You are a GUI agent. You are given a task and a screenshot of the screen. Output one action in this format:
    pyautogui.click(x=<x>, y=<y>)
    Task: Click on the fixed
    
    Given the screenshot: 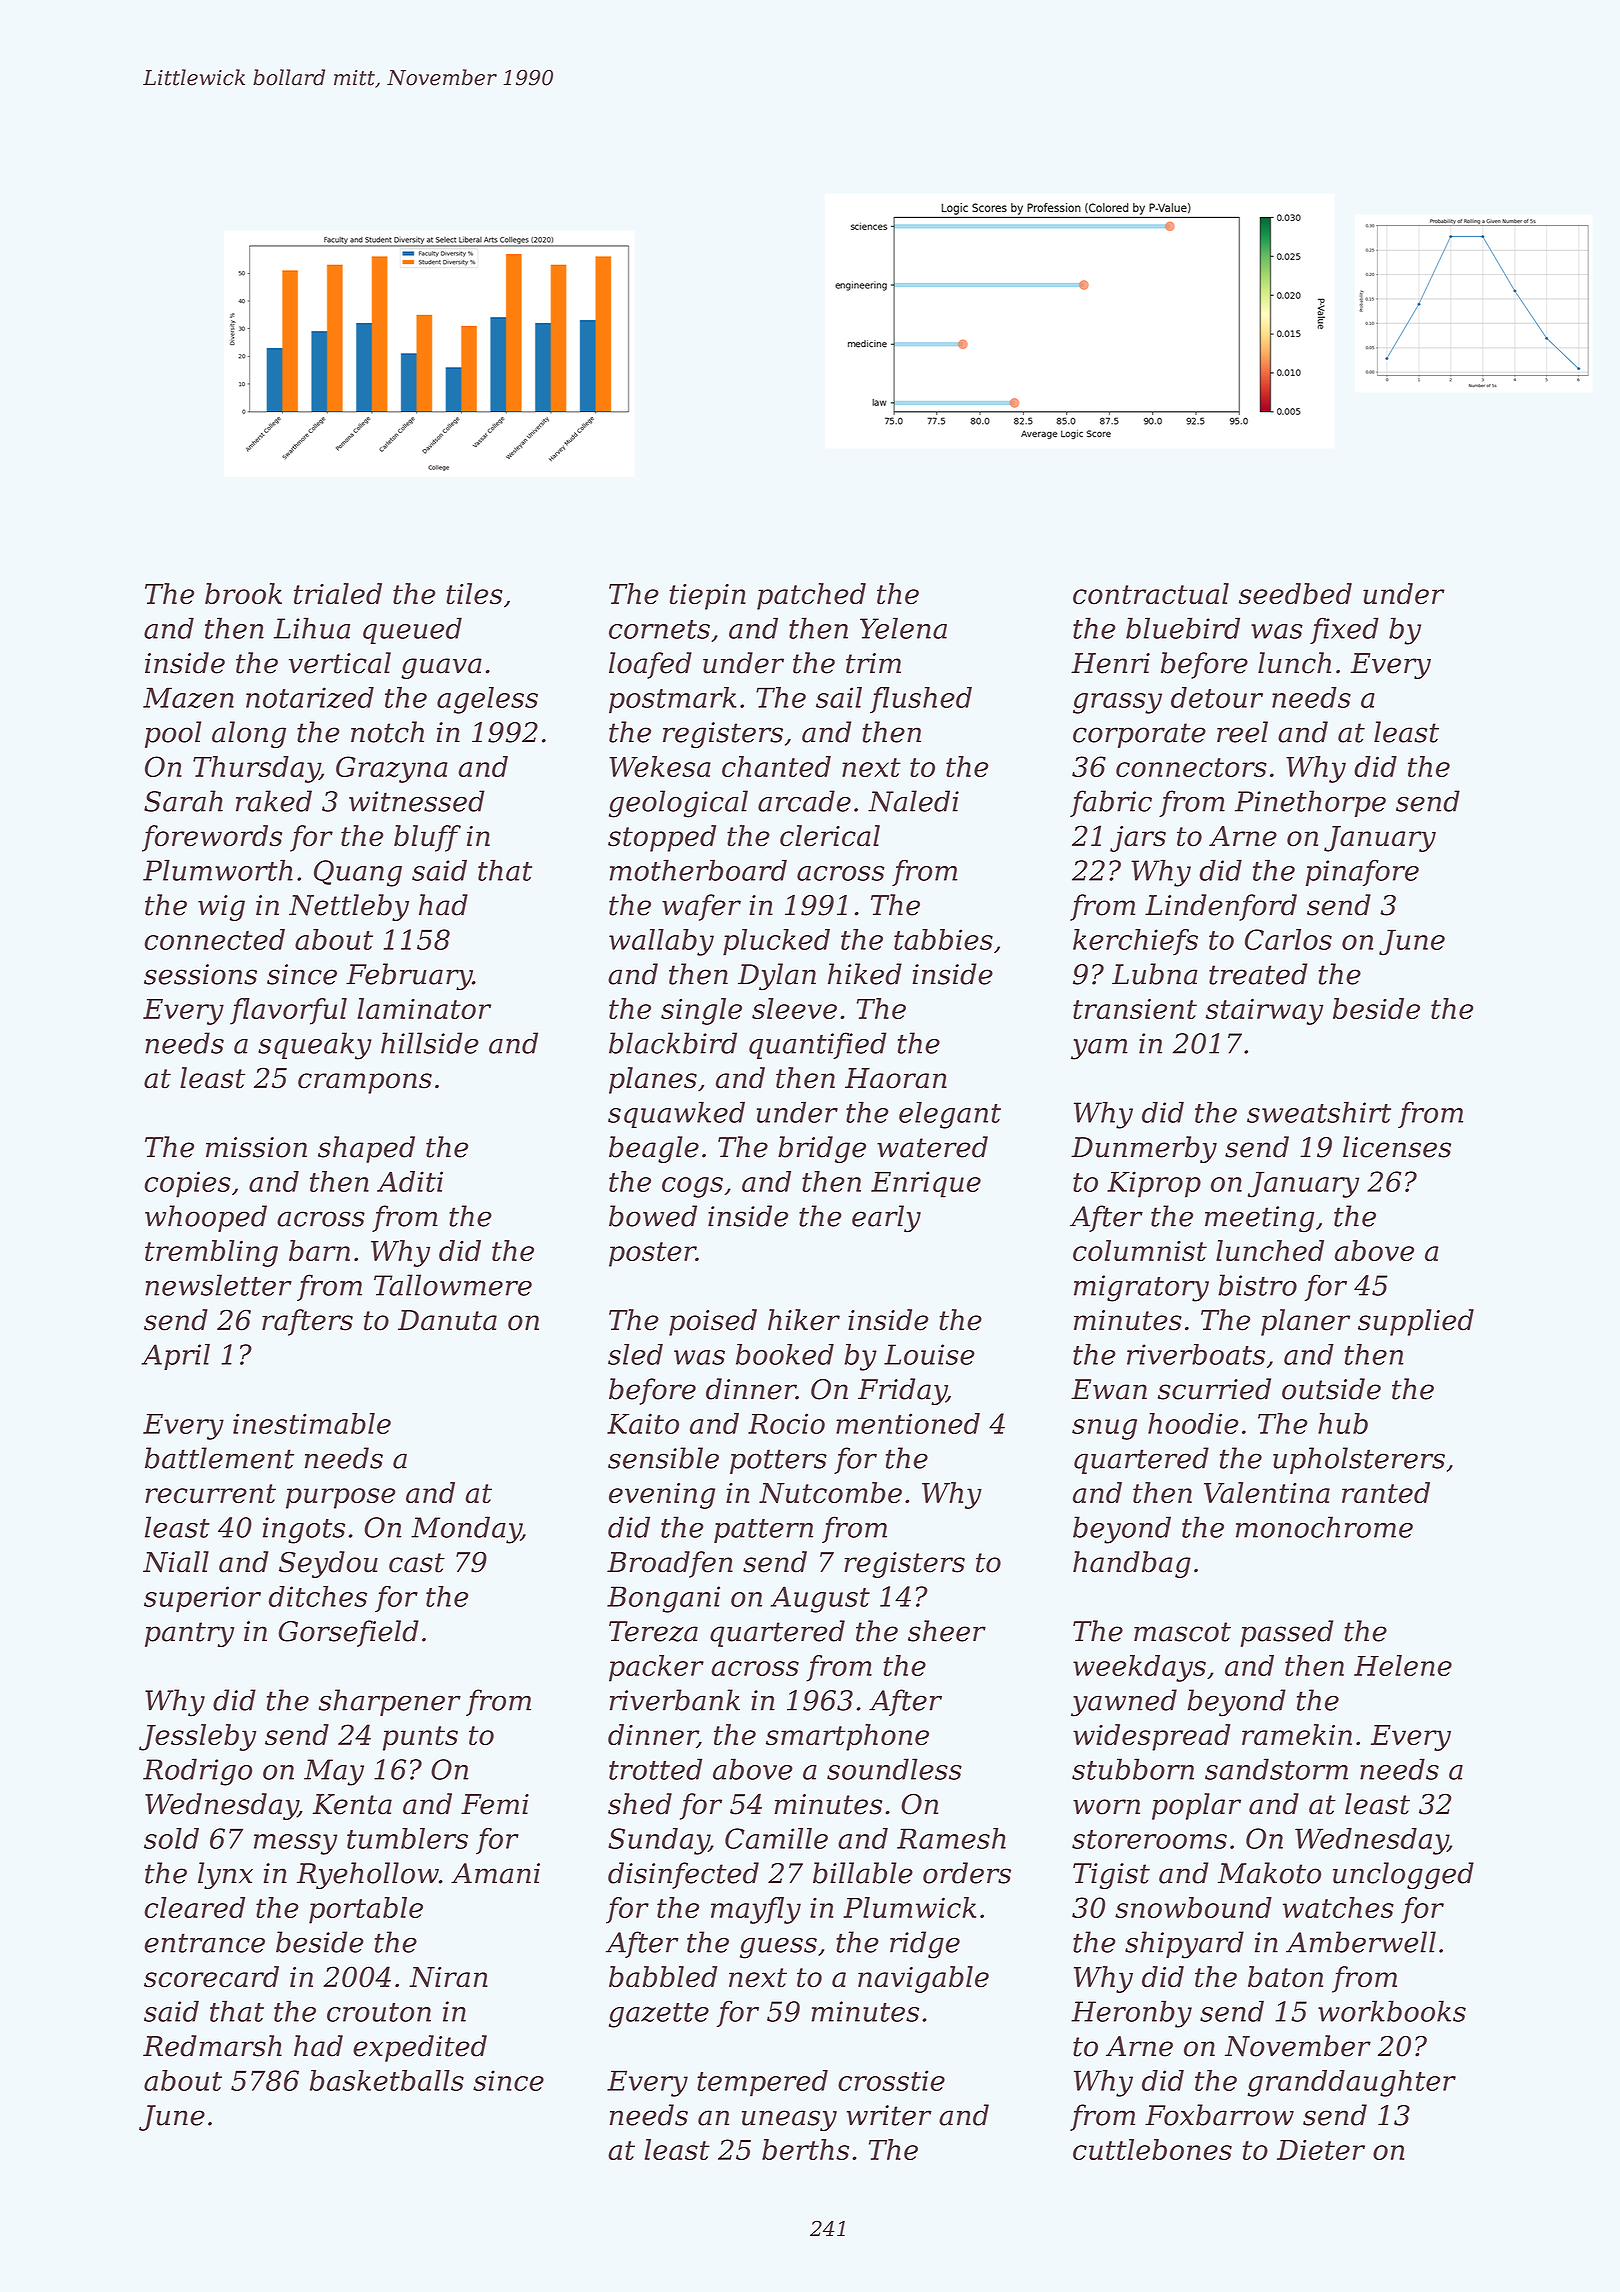 What is the action you would take?
    pyautogui.click(x=1344, y=630)
